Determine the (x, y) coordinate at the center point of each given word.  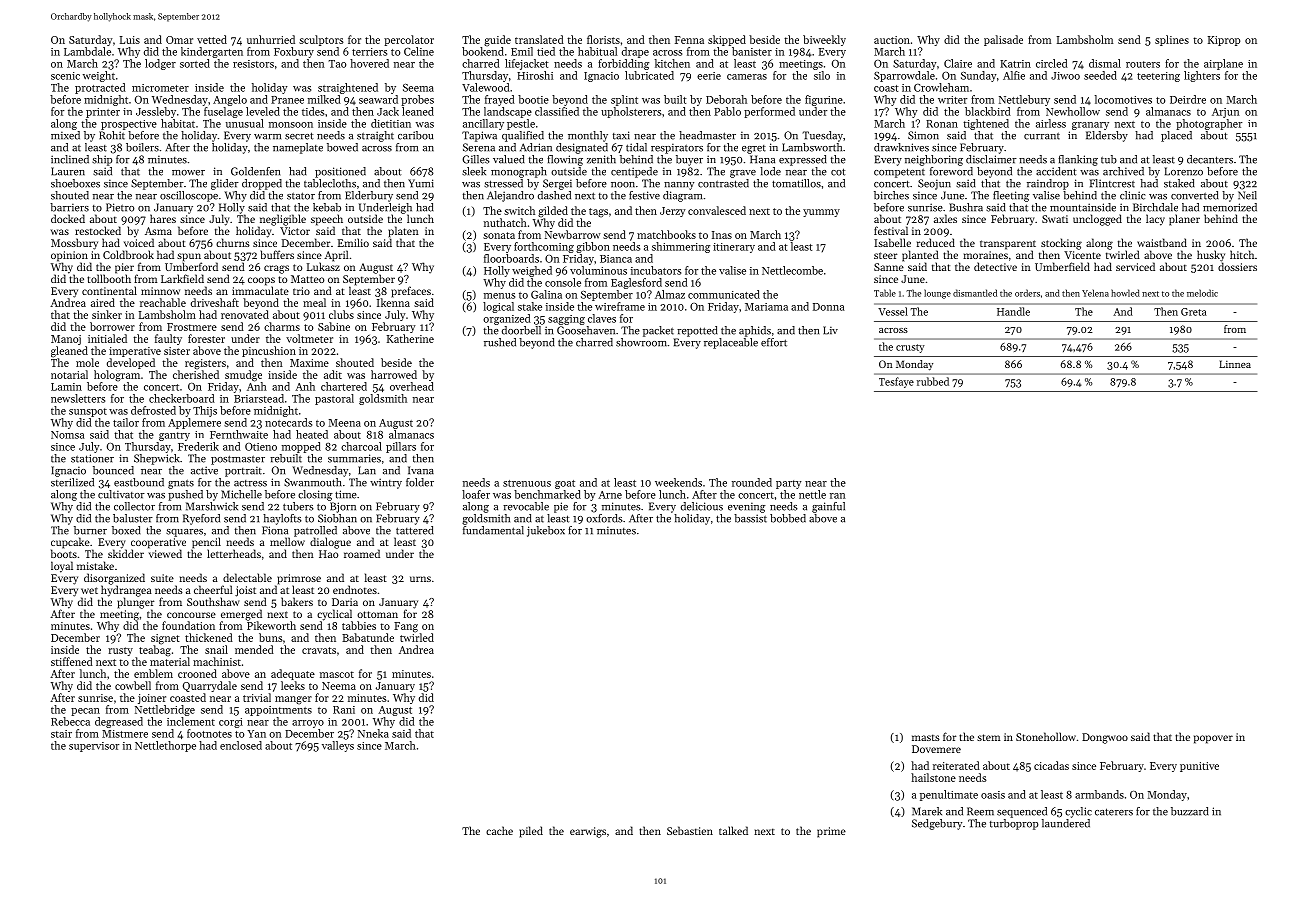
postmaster (238, 460)
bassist (750, 518)
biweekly (824, 40)
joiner (152, 699)
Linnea (1235, 364)
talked (733, 830)
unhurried (271, 39)
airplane (1223, 64)
